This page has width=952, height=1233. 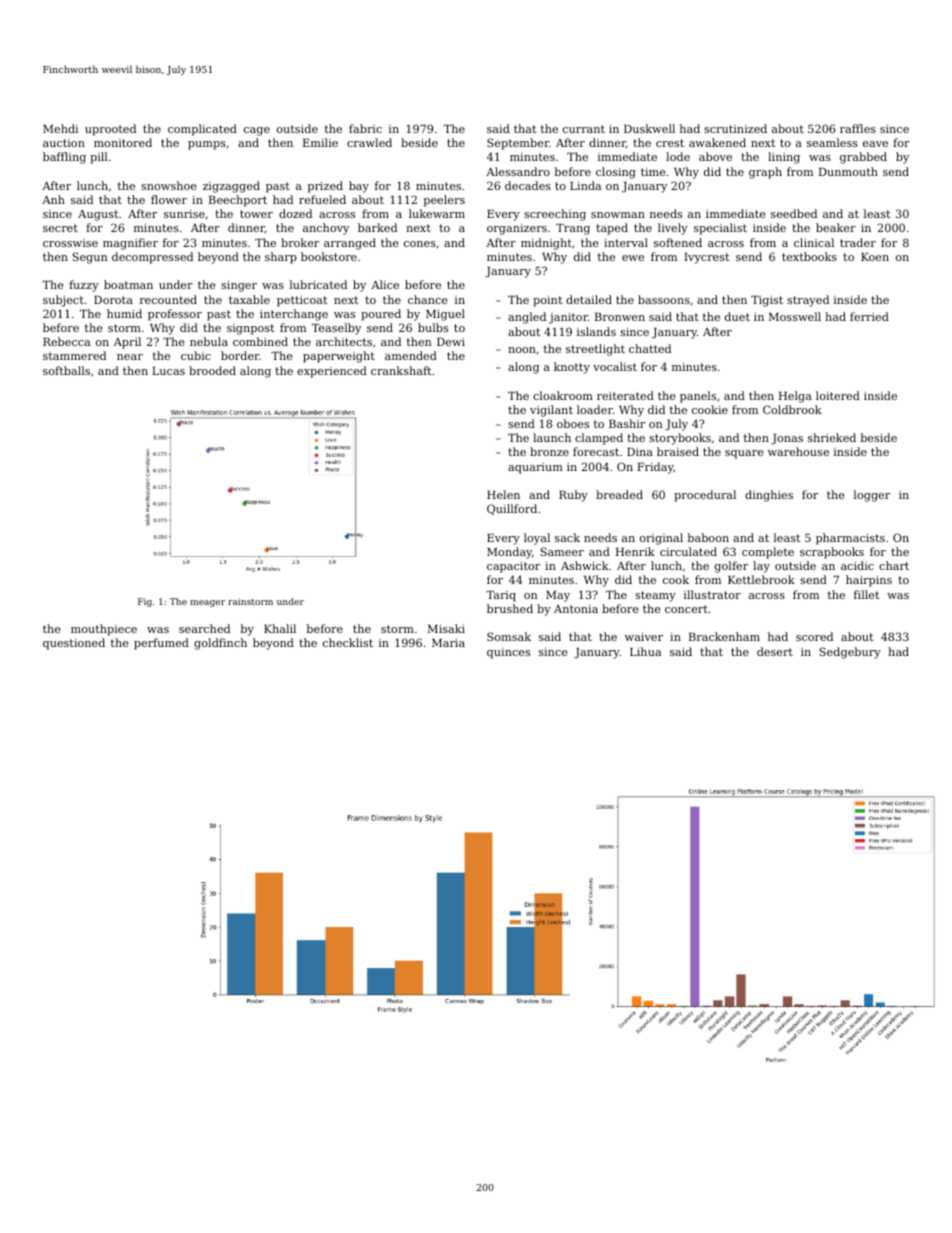 What do you see at coordinates (858, 242) in the page?
I see `trader` at bounding box center [858, 242].
